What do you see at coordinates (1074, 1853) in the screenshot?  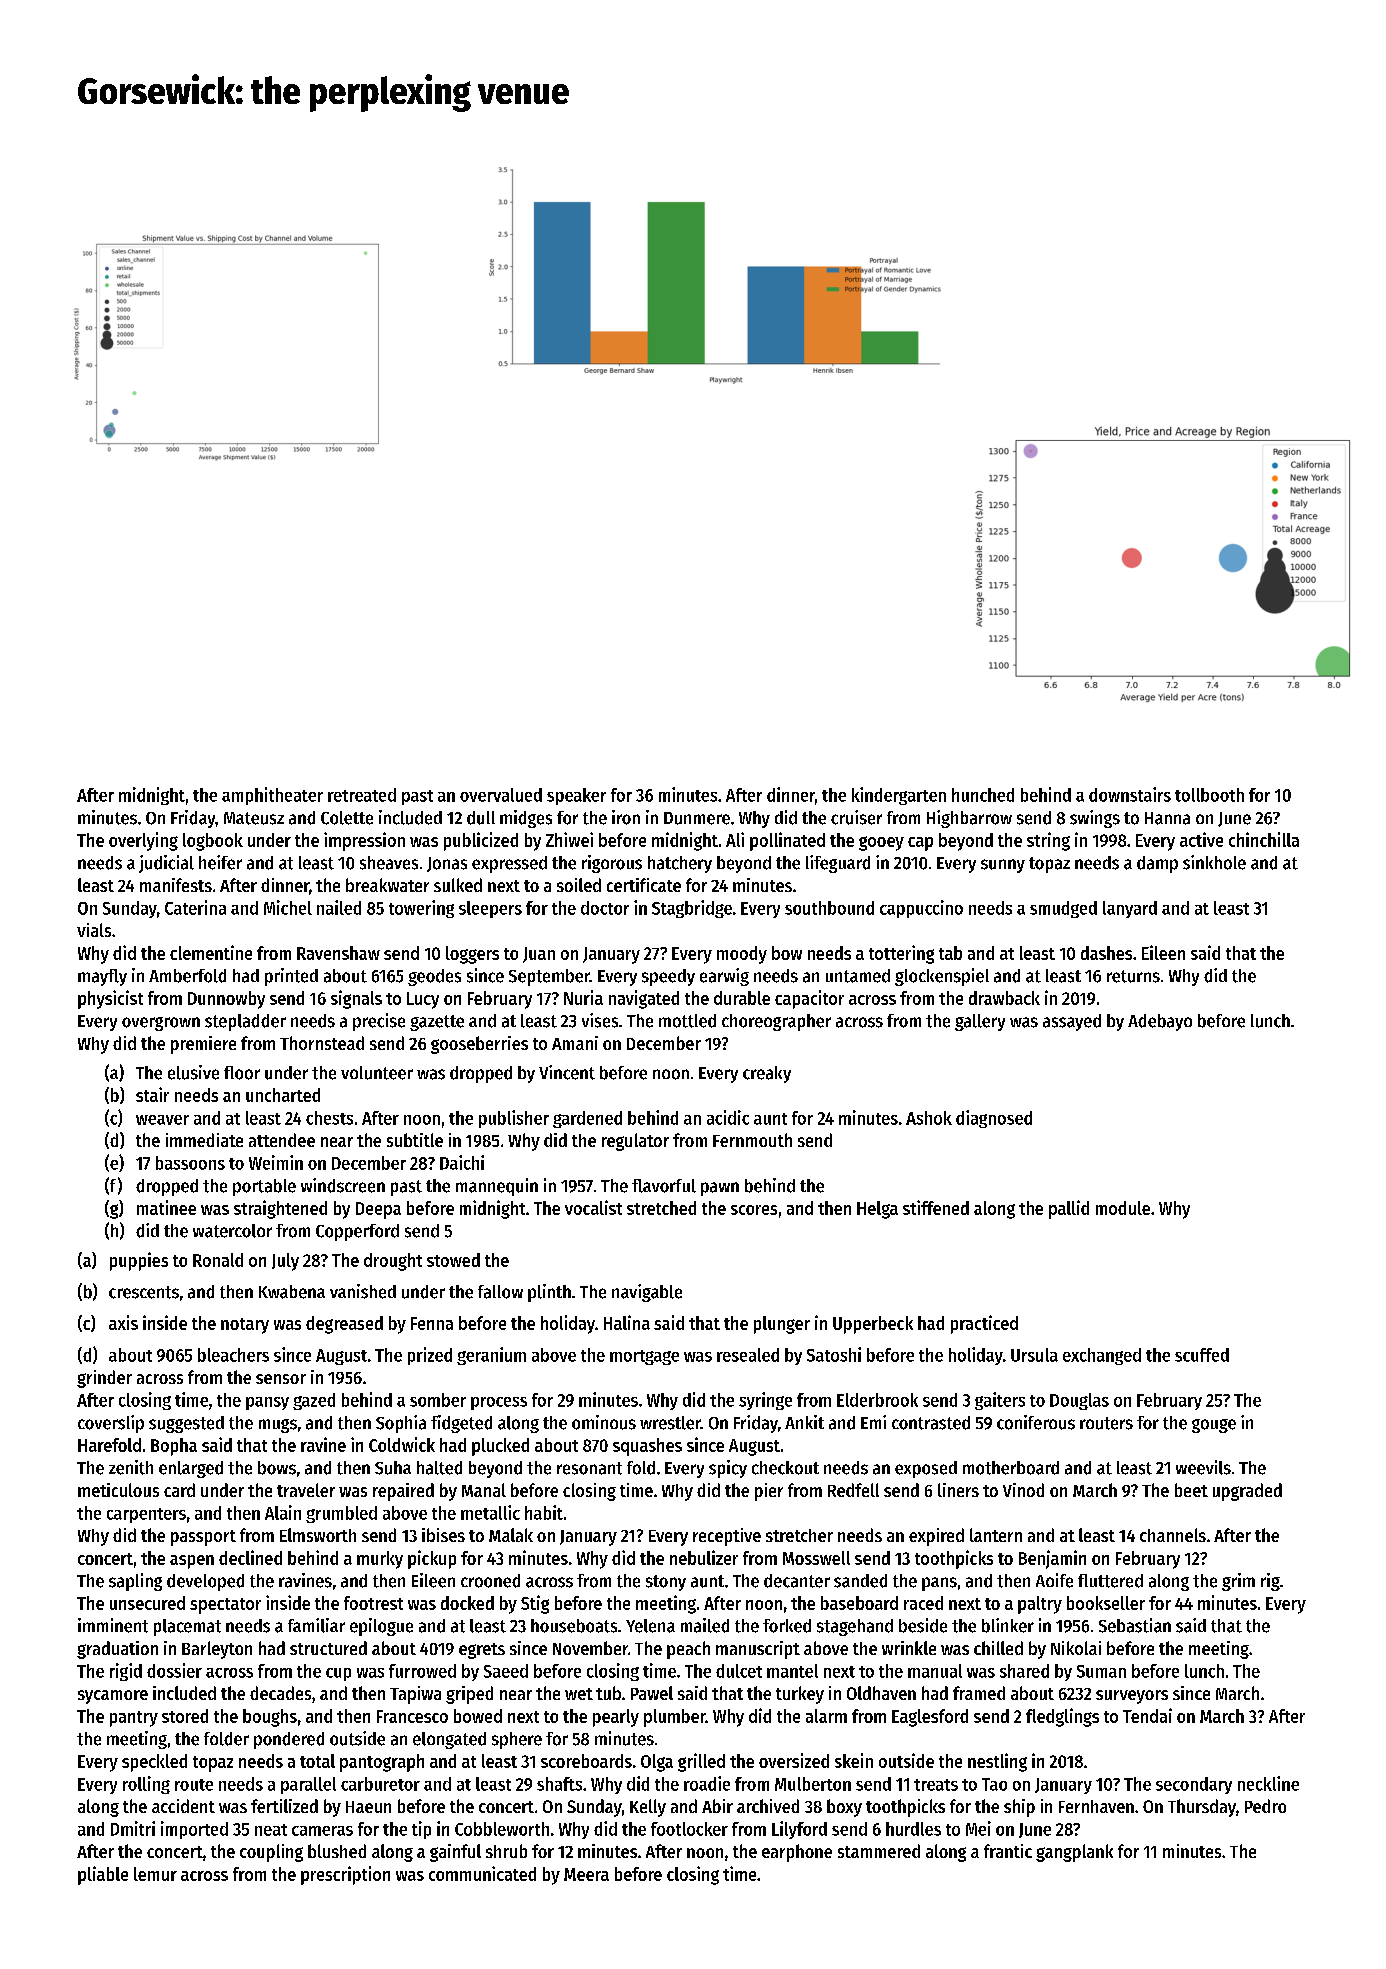 I see `gangplank` at bounding box center [1074, 1853].
